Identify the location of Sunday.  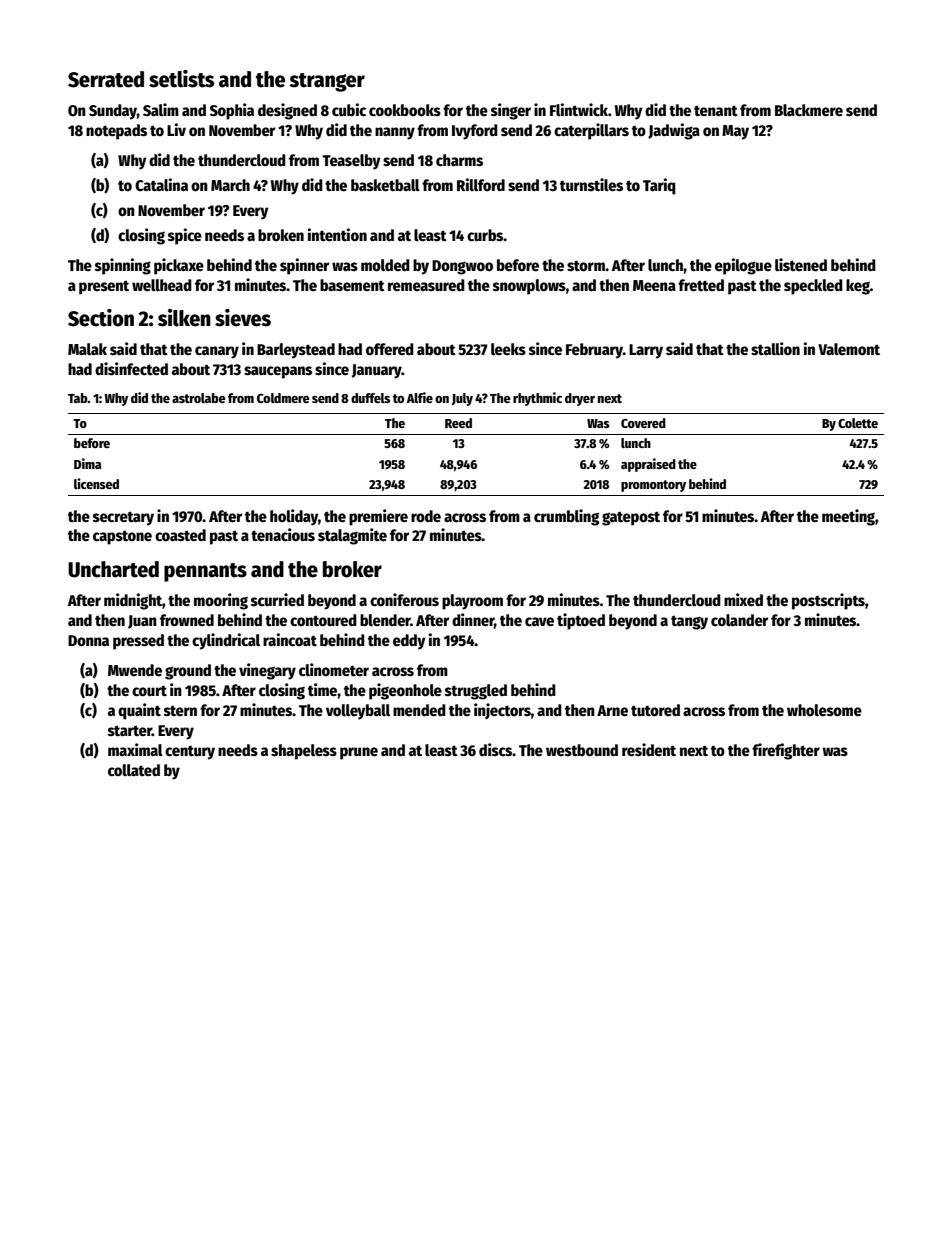
(113, 112).
